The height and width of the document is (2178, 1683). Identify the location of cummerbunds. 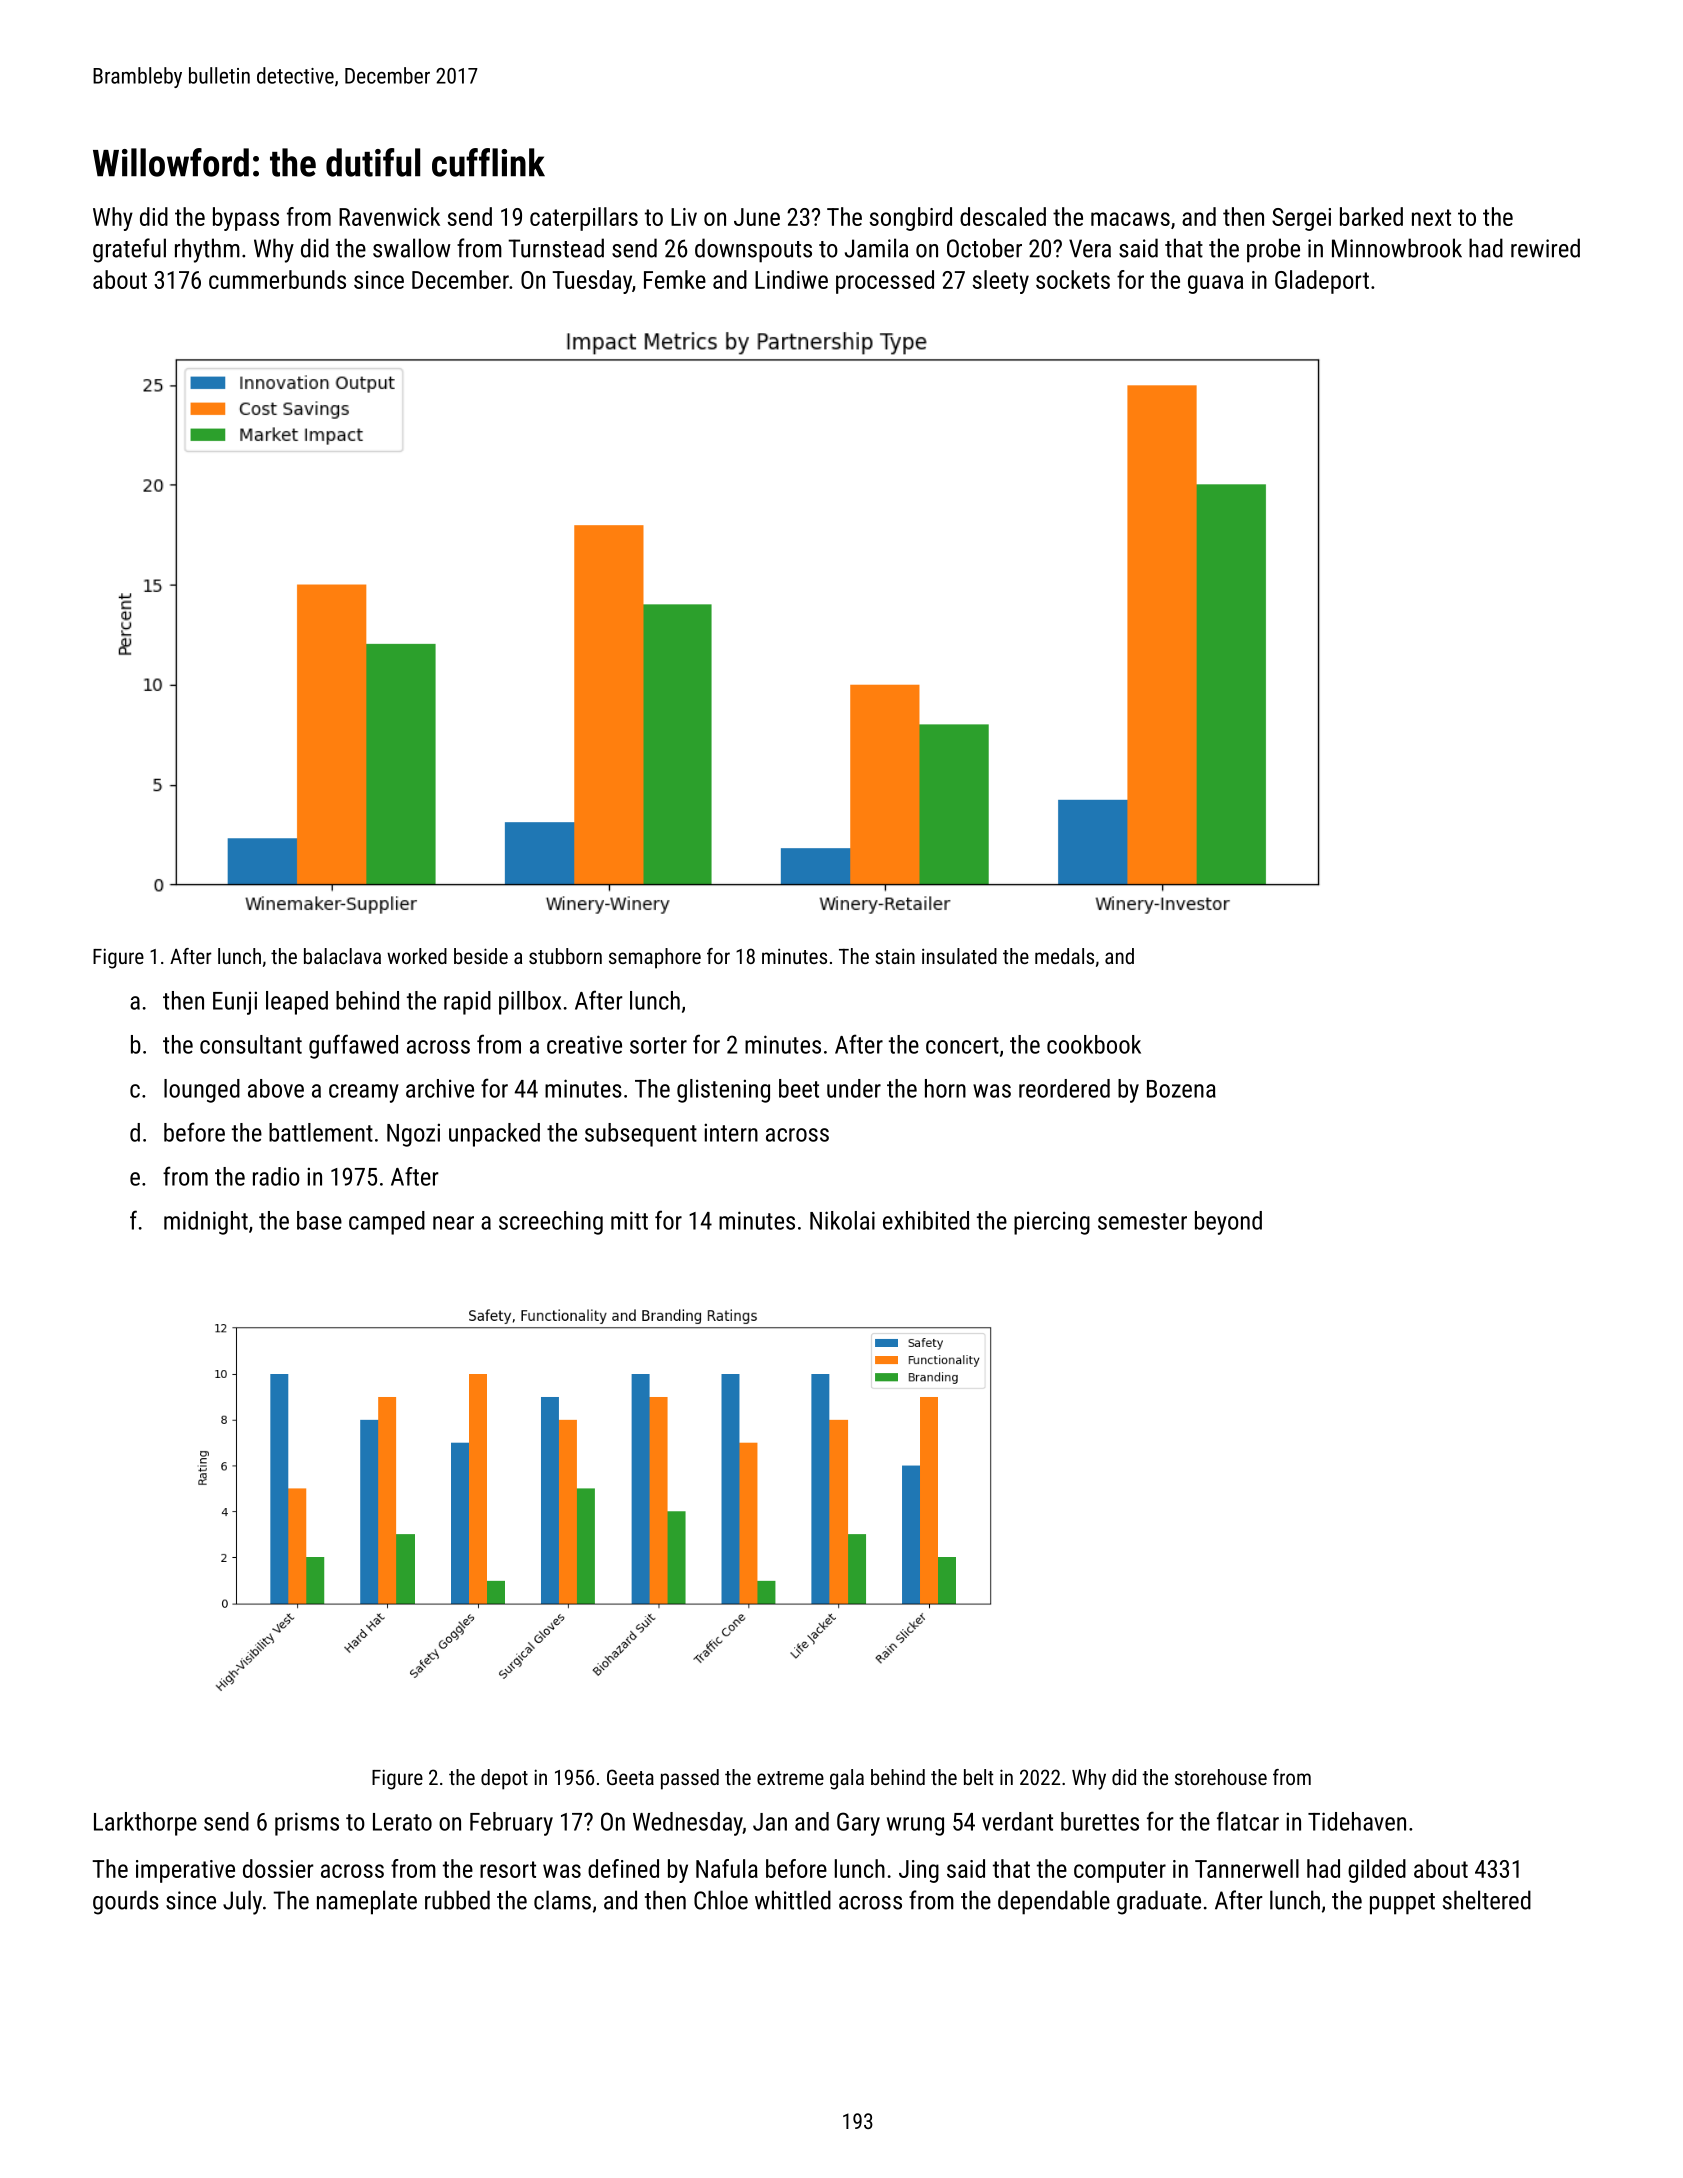
(277, 279).
